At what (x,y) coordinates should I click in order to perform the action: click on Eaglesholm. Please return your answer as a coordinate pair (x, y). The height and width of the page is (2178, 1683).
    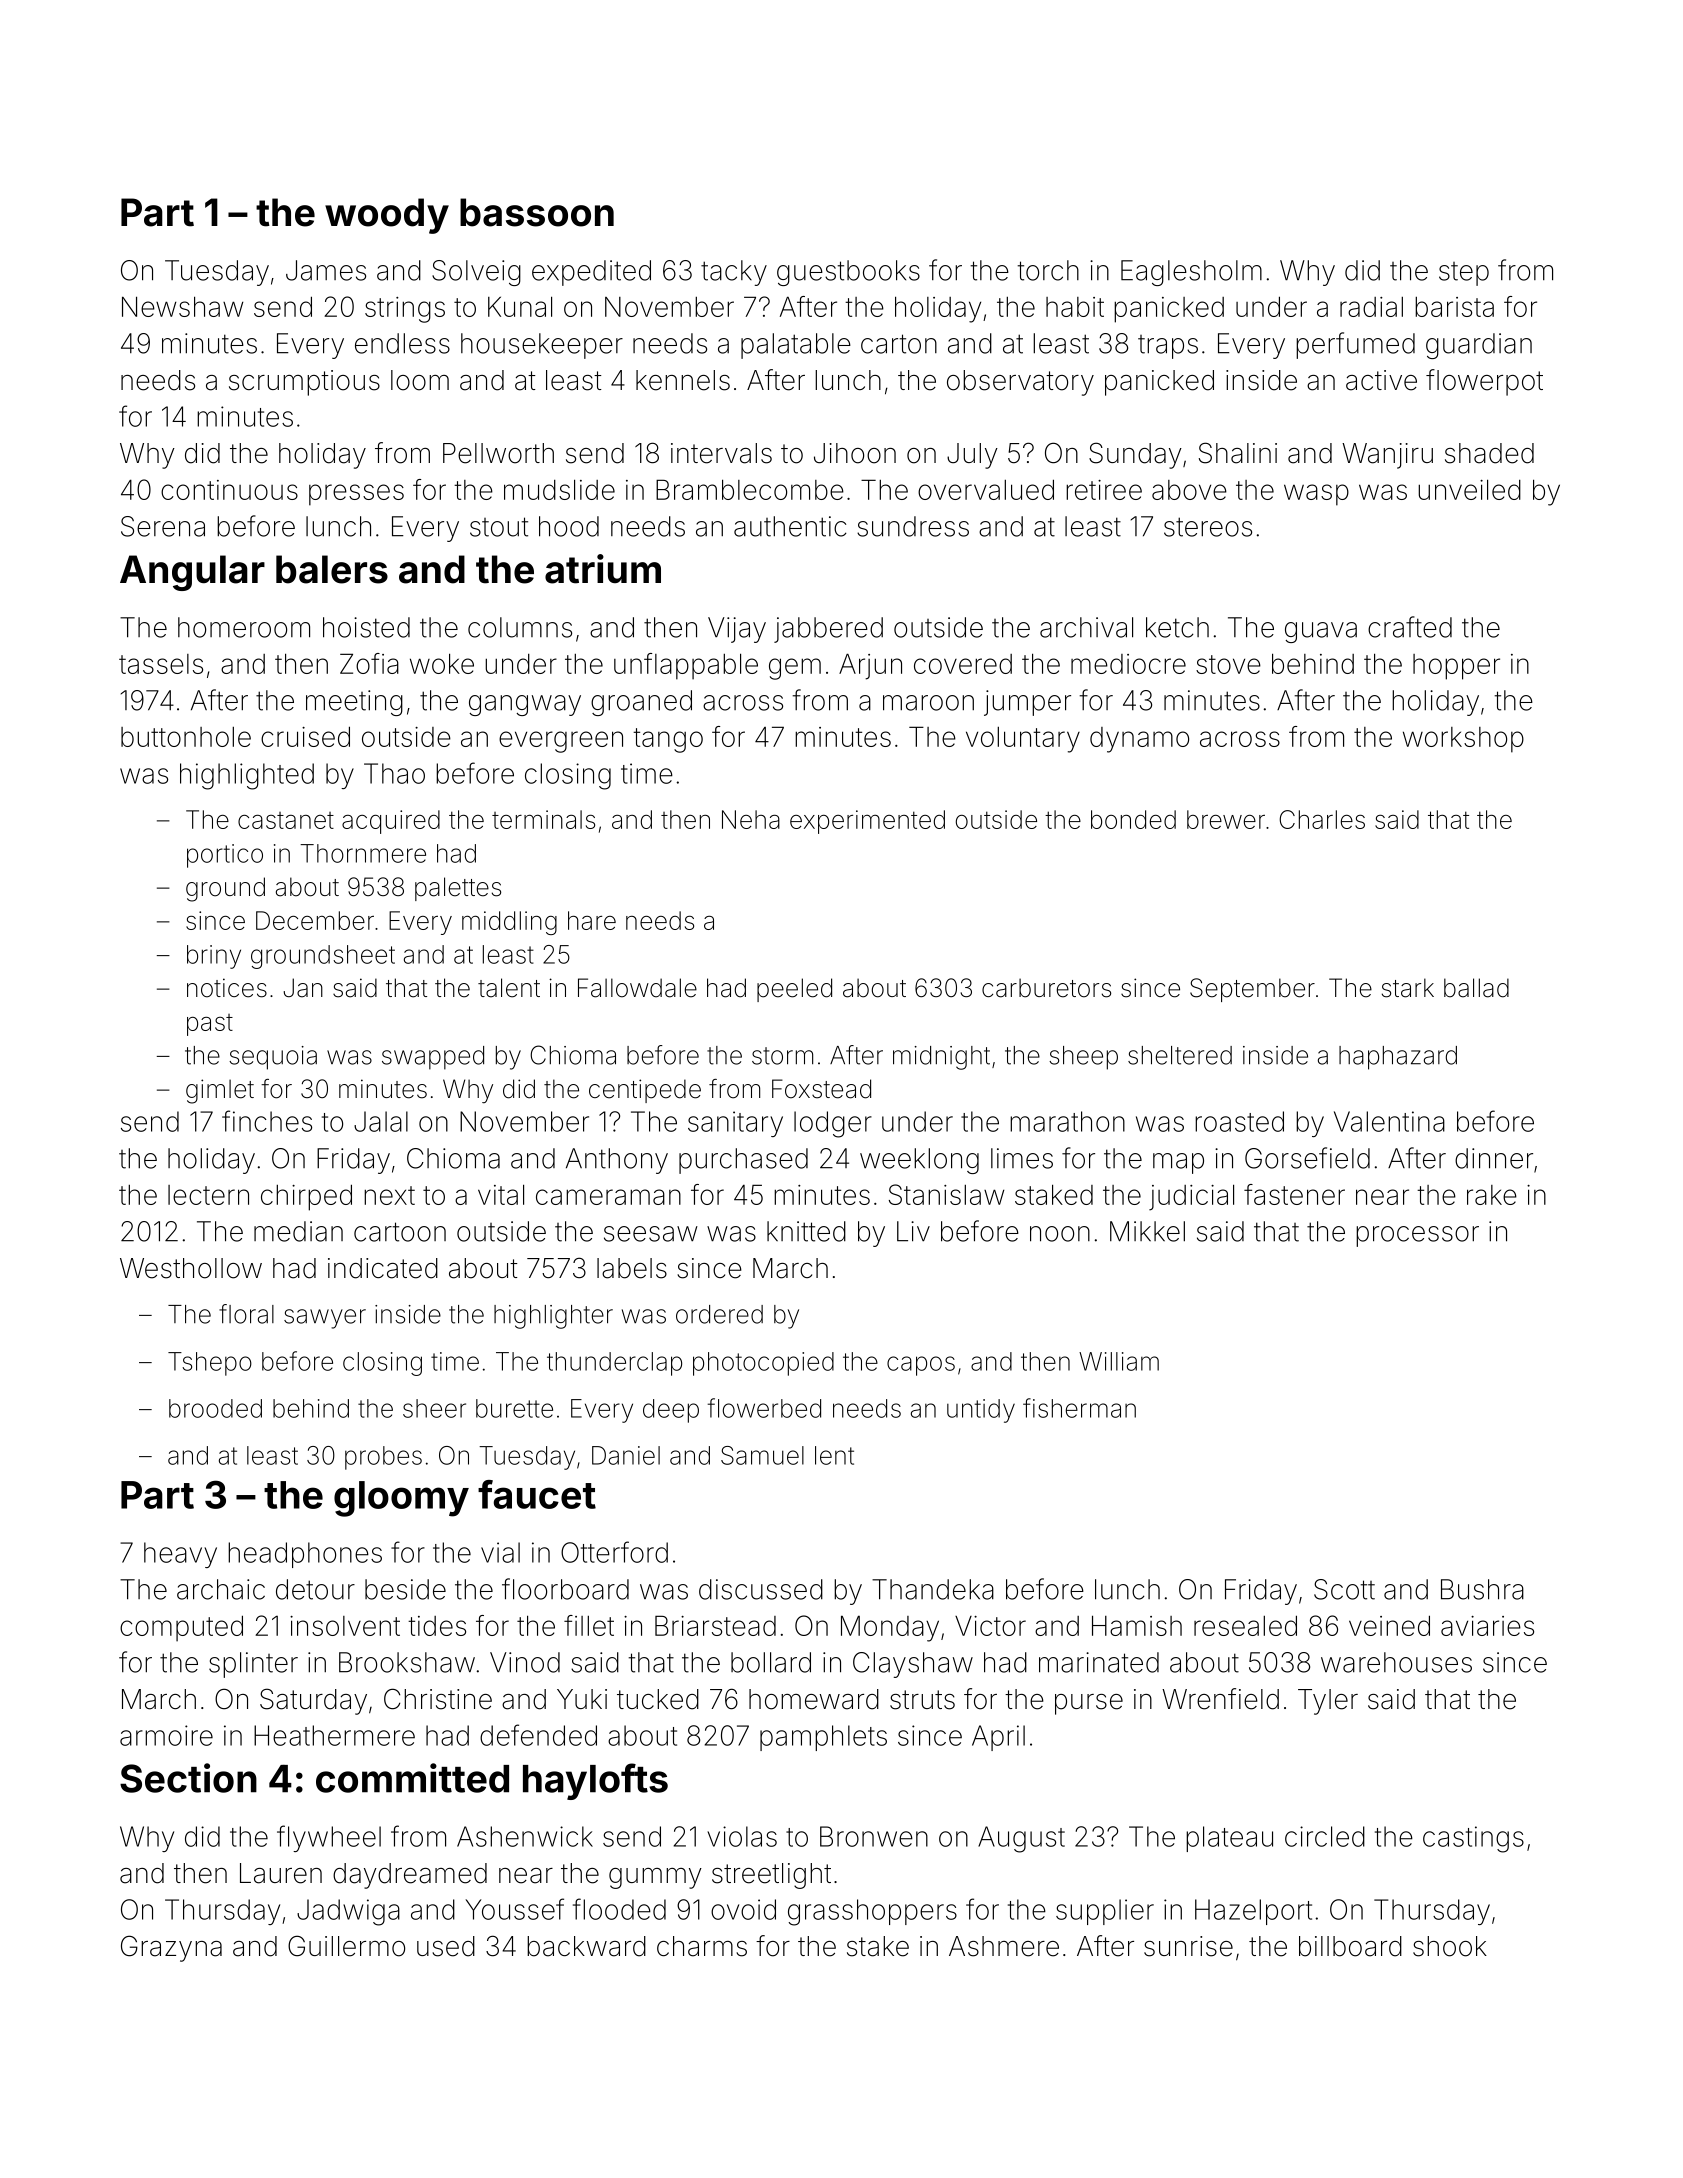
    Looking at the image, I should click on (1191, 273).
